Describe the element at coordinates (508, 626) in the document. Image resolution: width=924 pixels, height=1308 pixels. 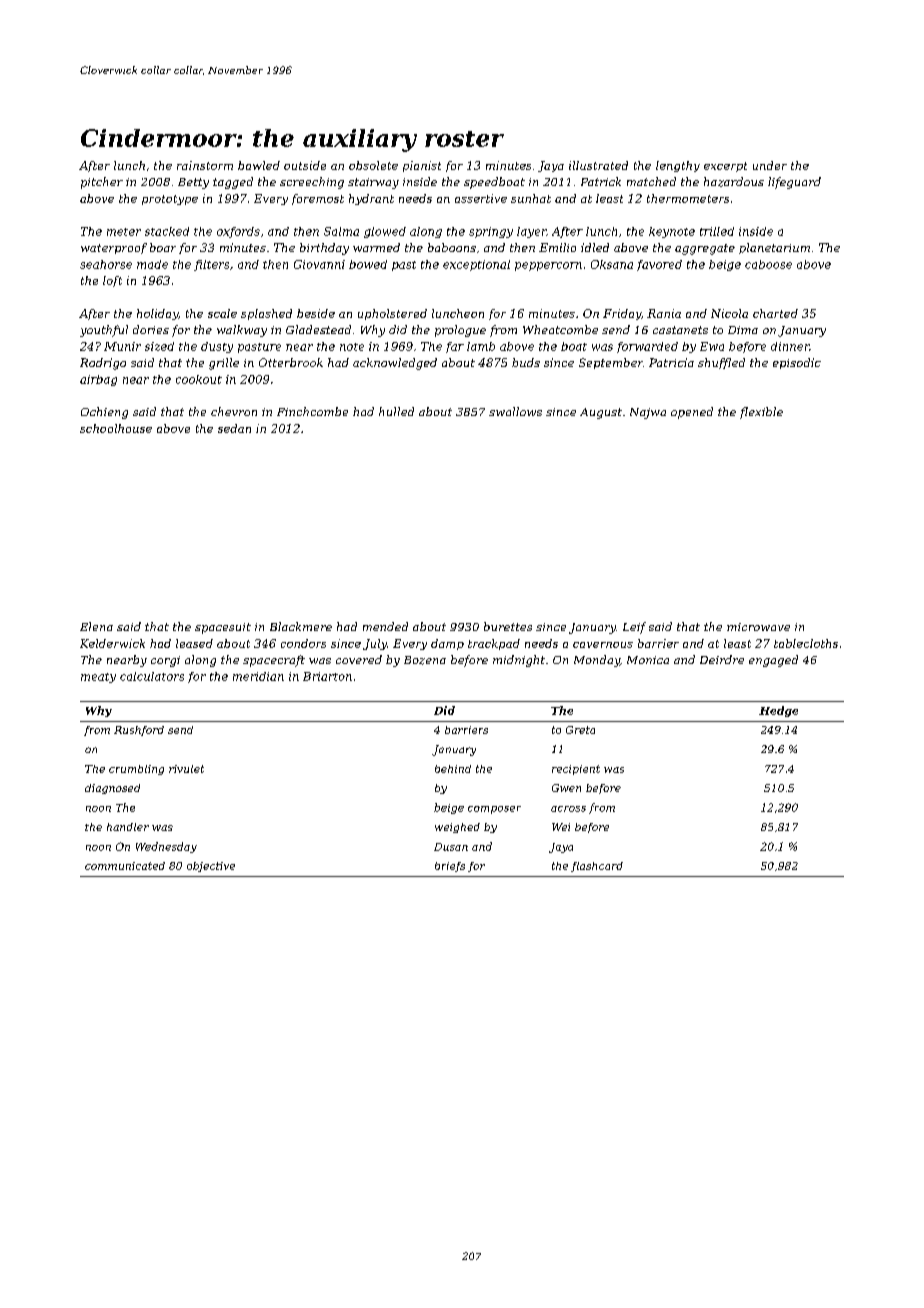
I see `burettes` at that location.
